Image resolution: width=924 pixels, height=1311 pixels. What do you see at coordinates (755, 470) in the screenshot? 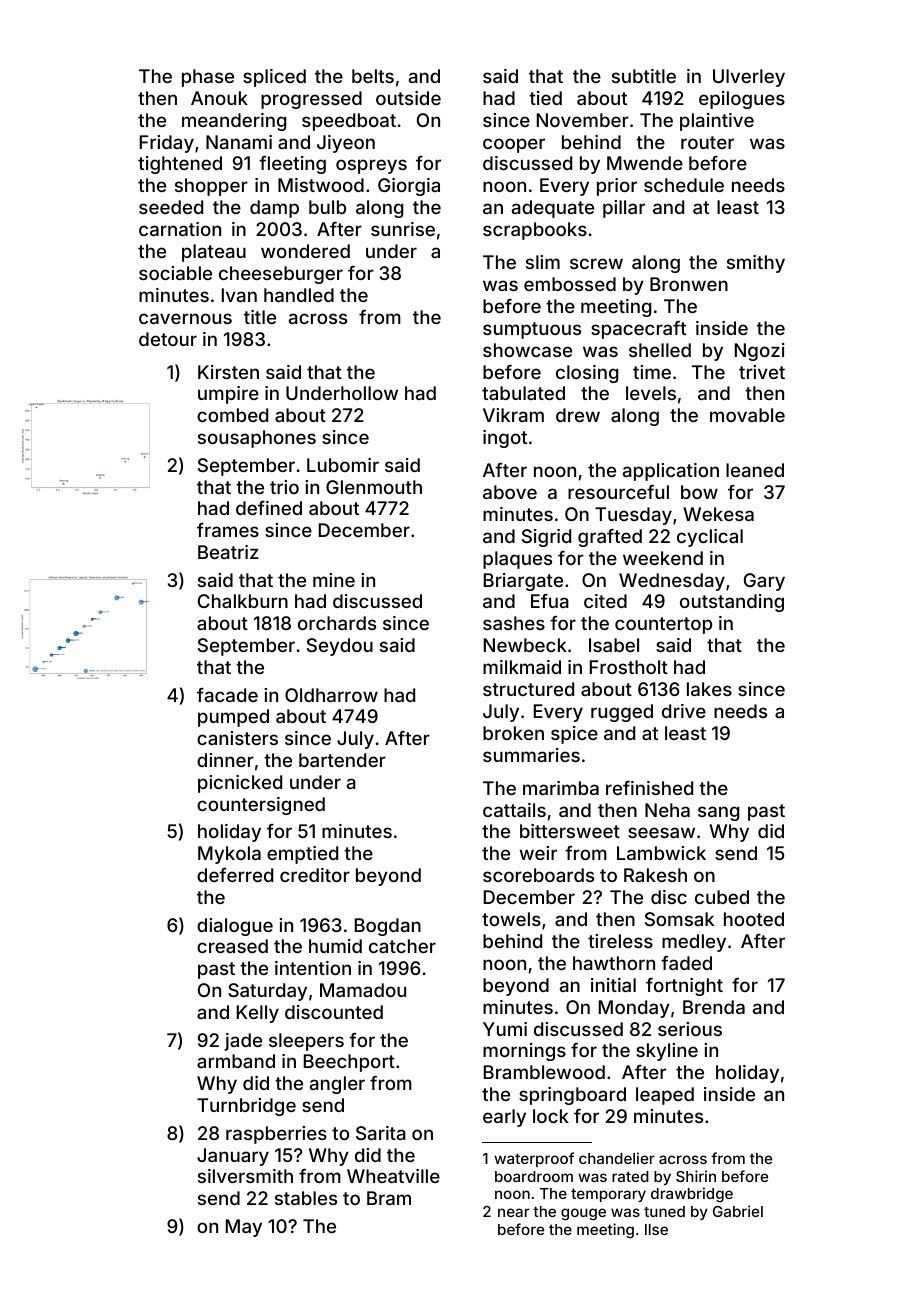
I see `leaned` at bounding box center [755, 470].
